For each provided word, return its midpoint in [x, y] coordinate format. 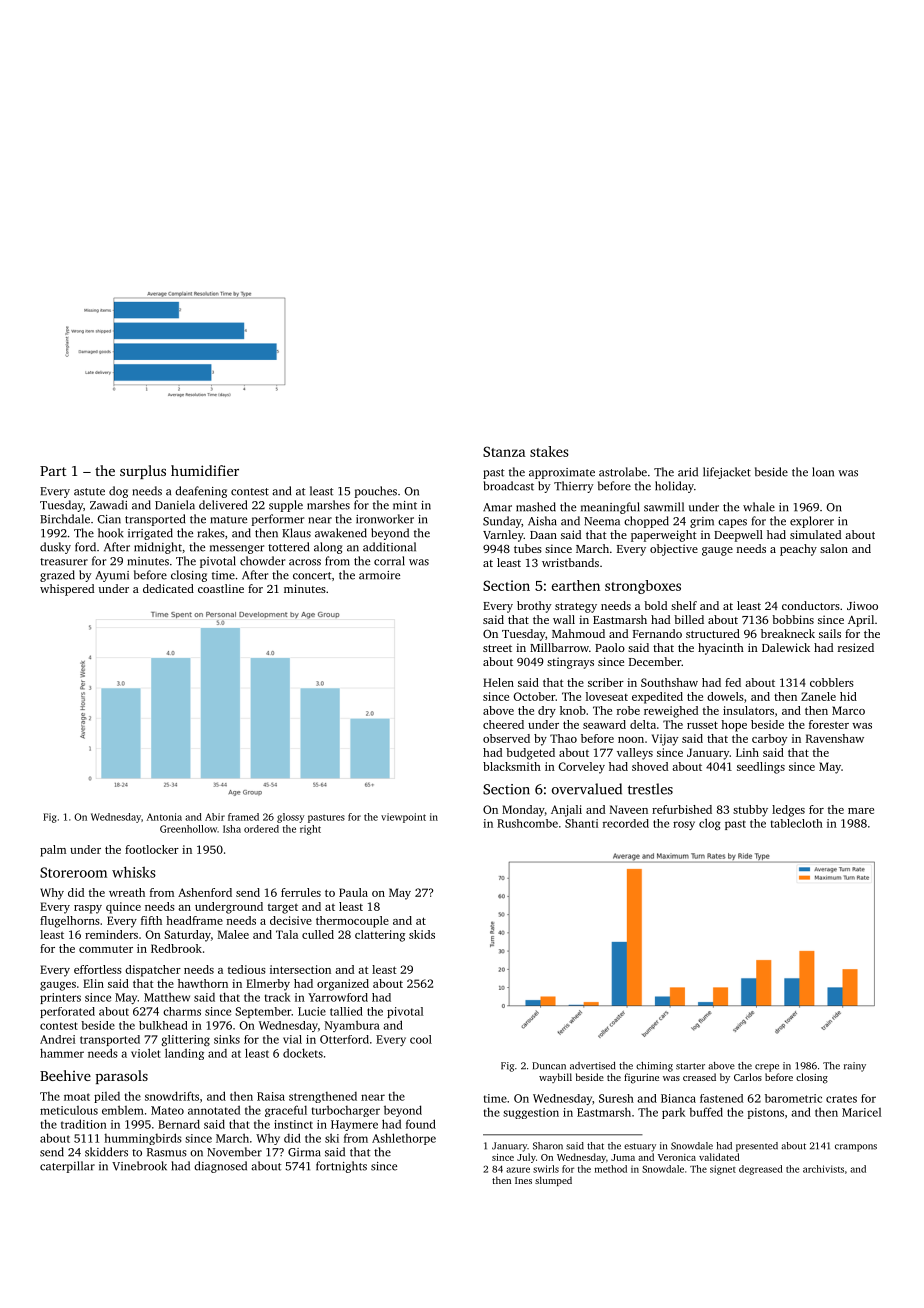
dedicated [168, 588]
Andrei [57, 1039]
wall [564, 619]
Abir [215, 817]
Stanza [504, 451]
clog [710, 824]
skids [422, 934]
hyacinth [721, 649]
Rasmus [167, 1152]
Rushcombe [527, 823]
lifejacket [727, 473]
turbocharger [346, 1111]
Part [53, 471]
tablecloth [797, 823]
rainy [855, 1067]
